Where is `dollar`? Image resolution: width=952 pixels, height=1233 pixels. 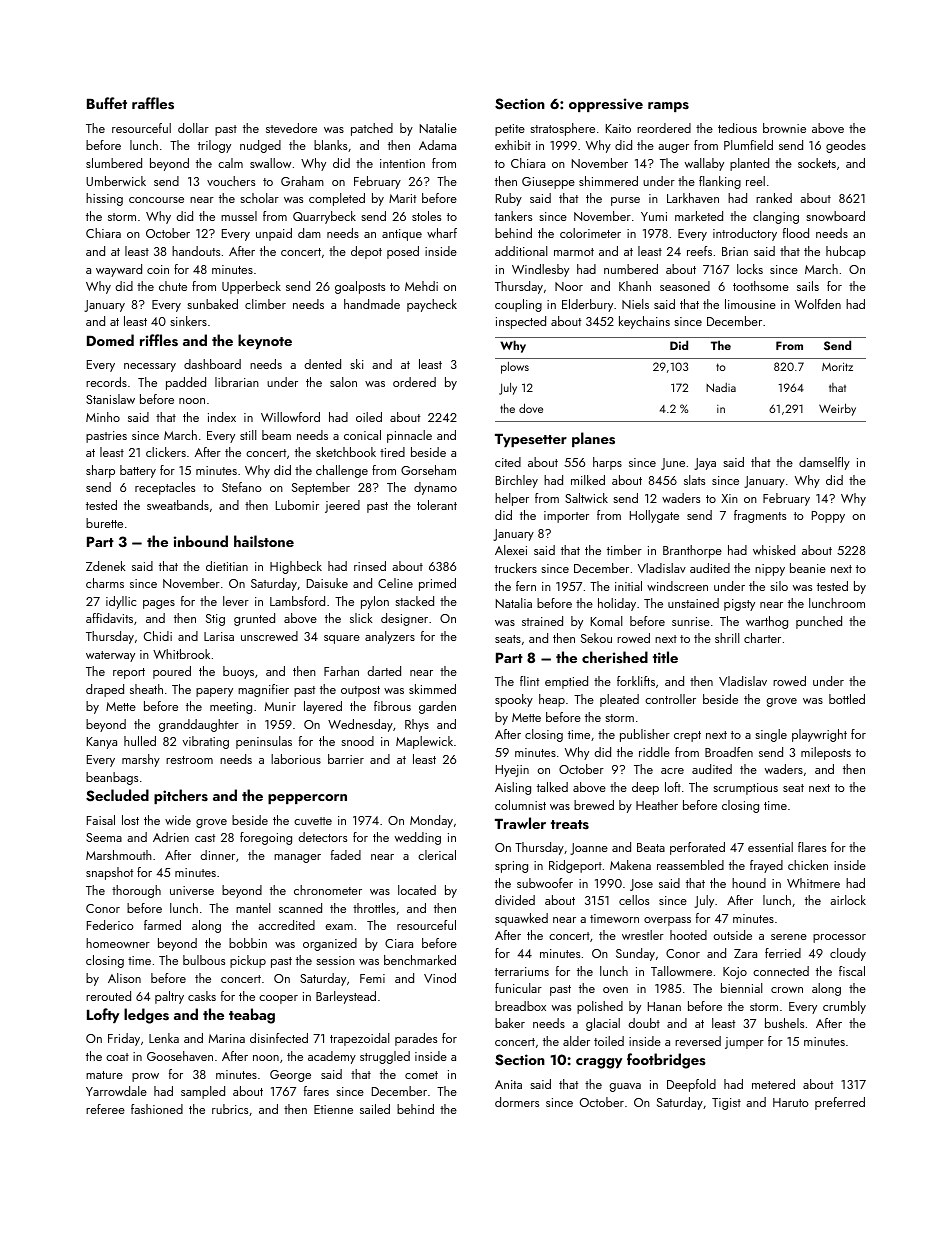 dollar is located at coordinates (193, 128).
